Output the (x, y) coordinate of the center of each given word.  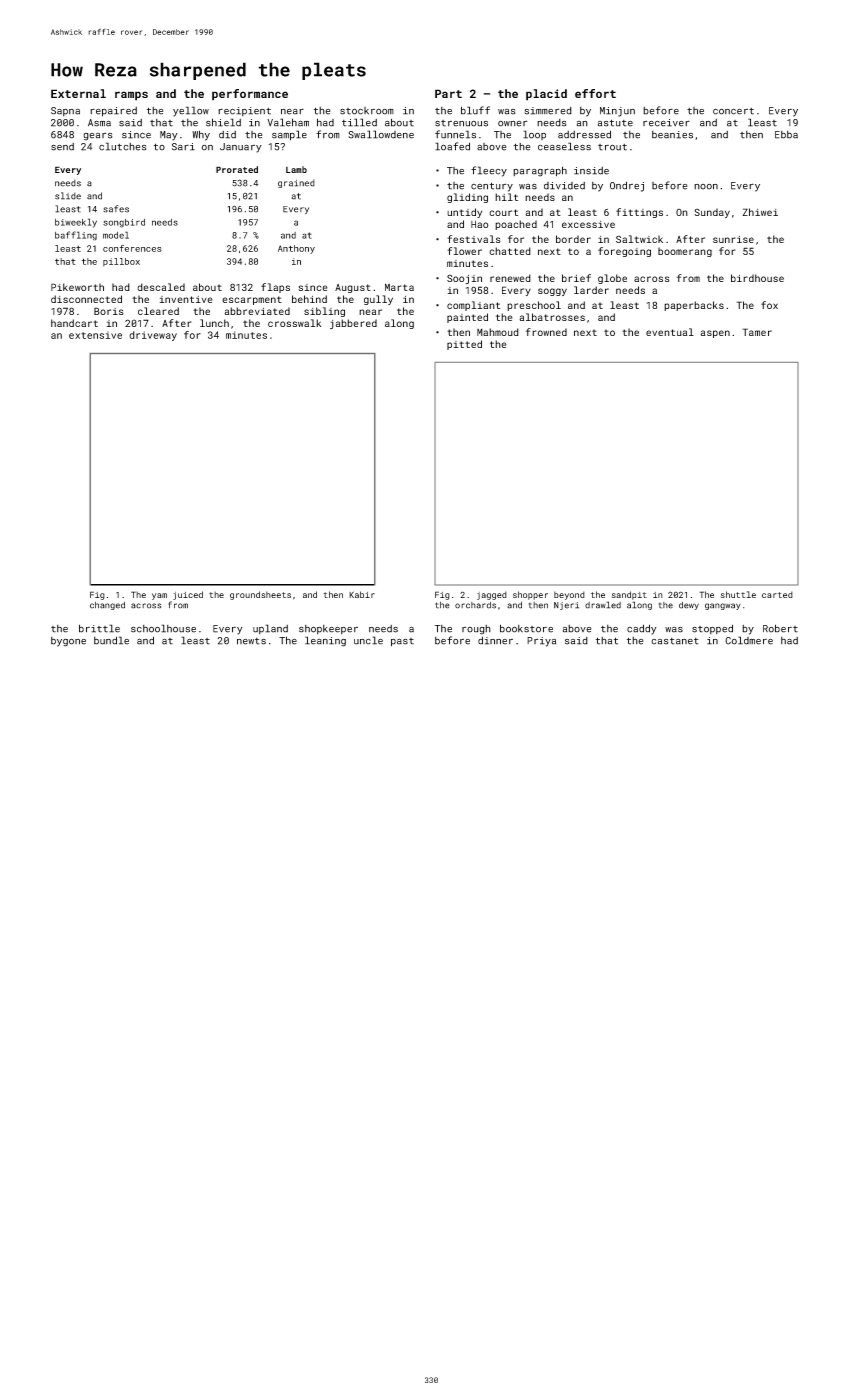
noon (706, 187)
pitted (464, 345)
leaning (325, 641)
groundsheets (260, 595)
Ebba (786, 135)
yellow (191, 111)
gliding (467, 198)
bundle (111, 640)
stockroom (367, 111)
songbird (124, 223)
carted (777, 594)
